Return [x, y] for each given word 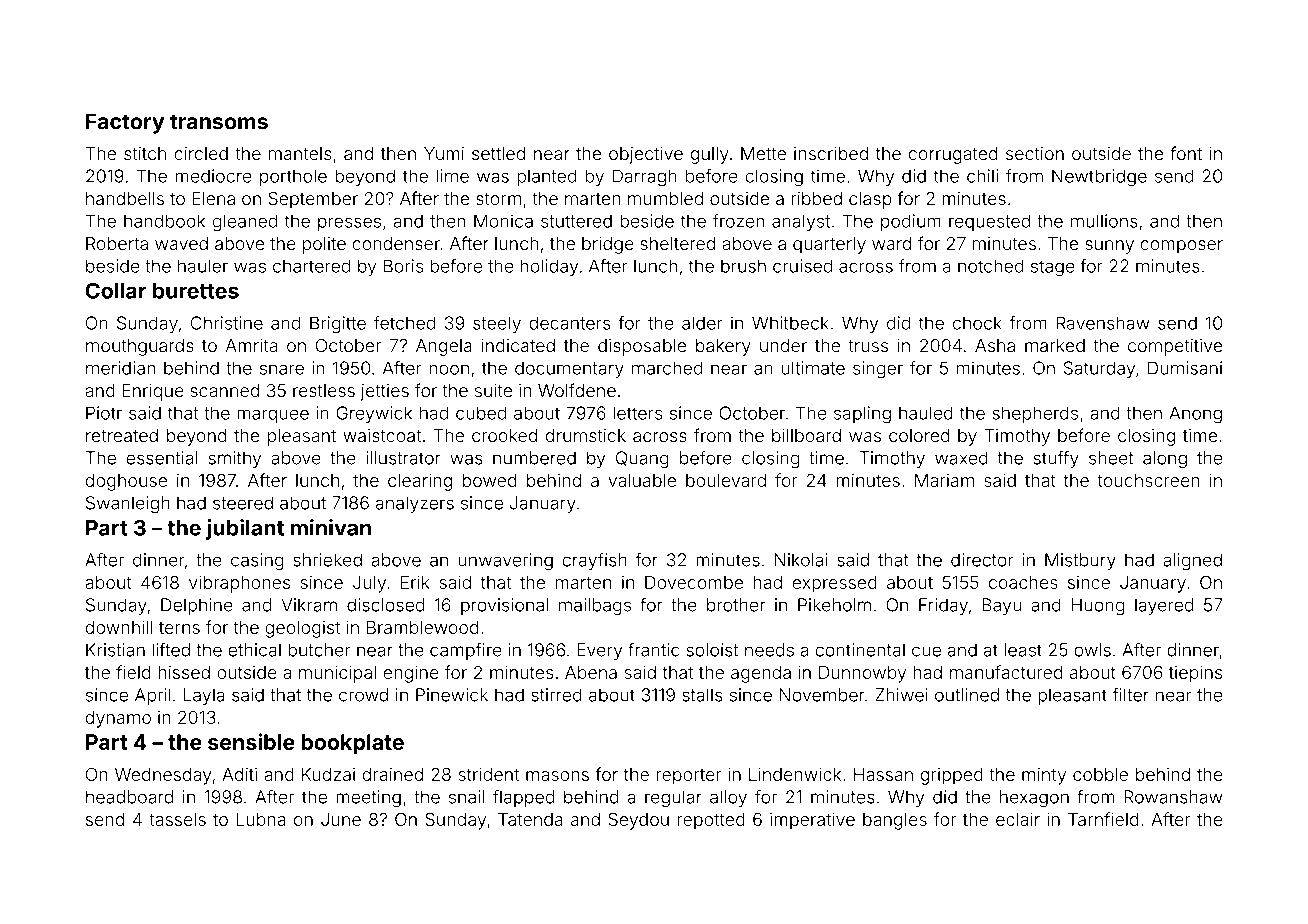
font [1186, 153]
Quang [642, 459]
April [153, 696]
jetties [384, 392]
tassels [177, 819]
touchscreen [1148, 480]
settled [498, 153]
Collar [115, 290]
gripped [952, 776]
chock [977, 323]
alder [702, 323]
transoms [219, 122]
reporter [689, 777]
